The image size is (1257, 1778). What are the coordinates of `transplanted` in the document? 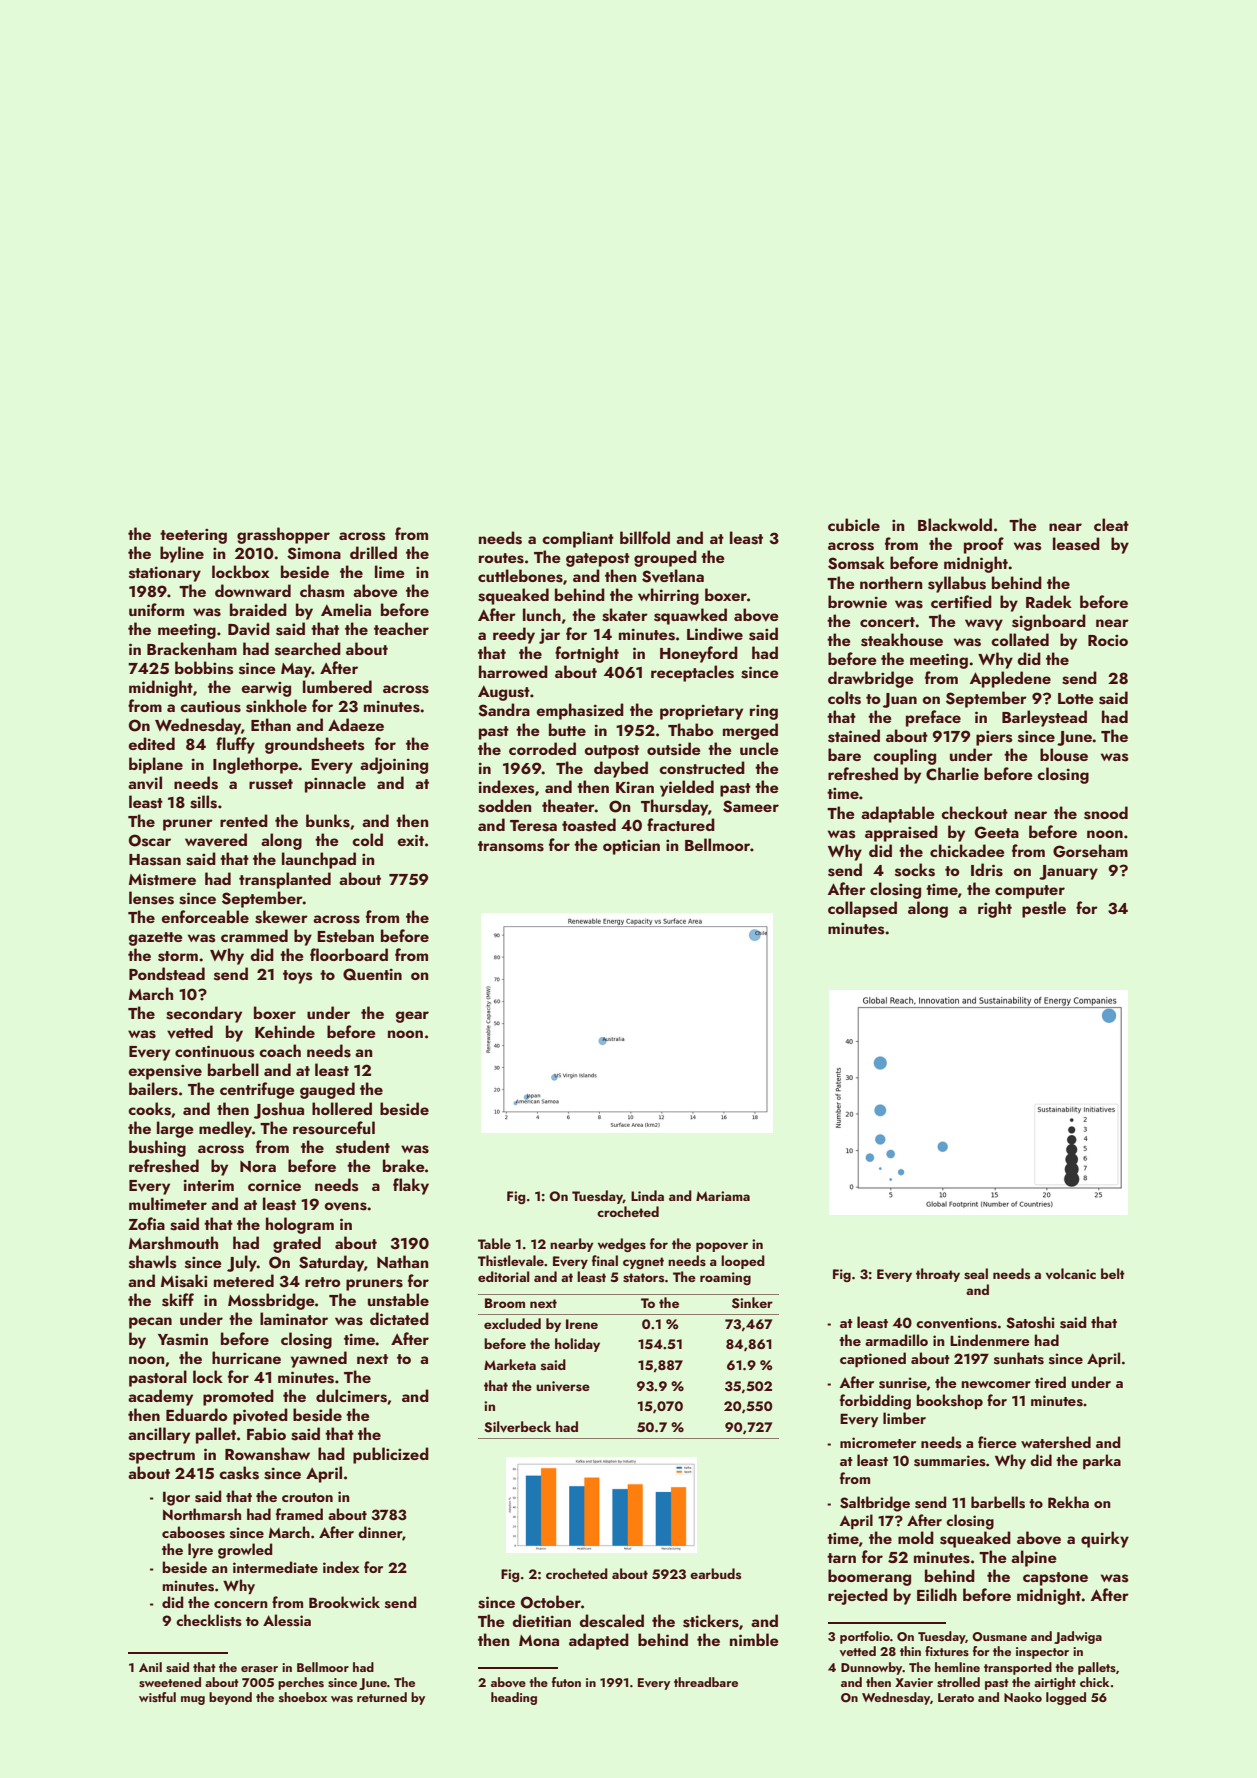 It's located at (285, 880).
